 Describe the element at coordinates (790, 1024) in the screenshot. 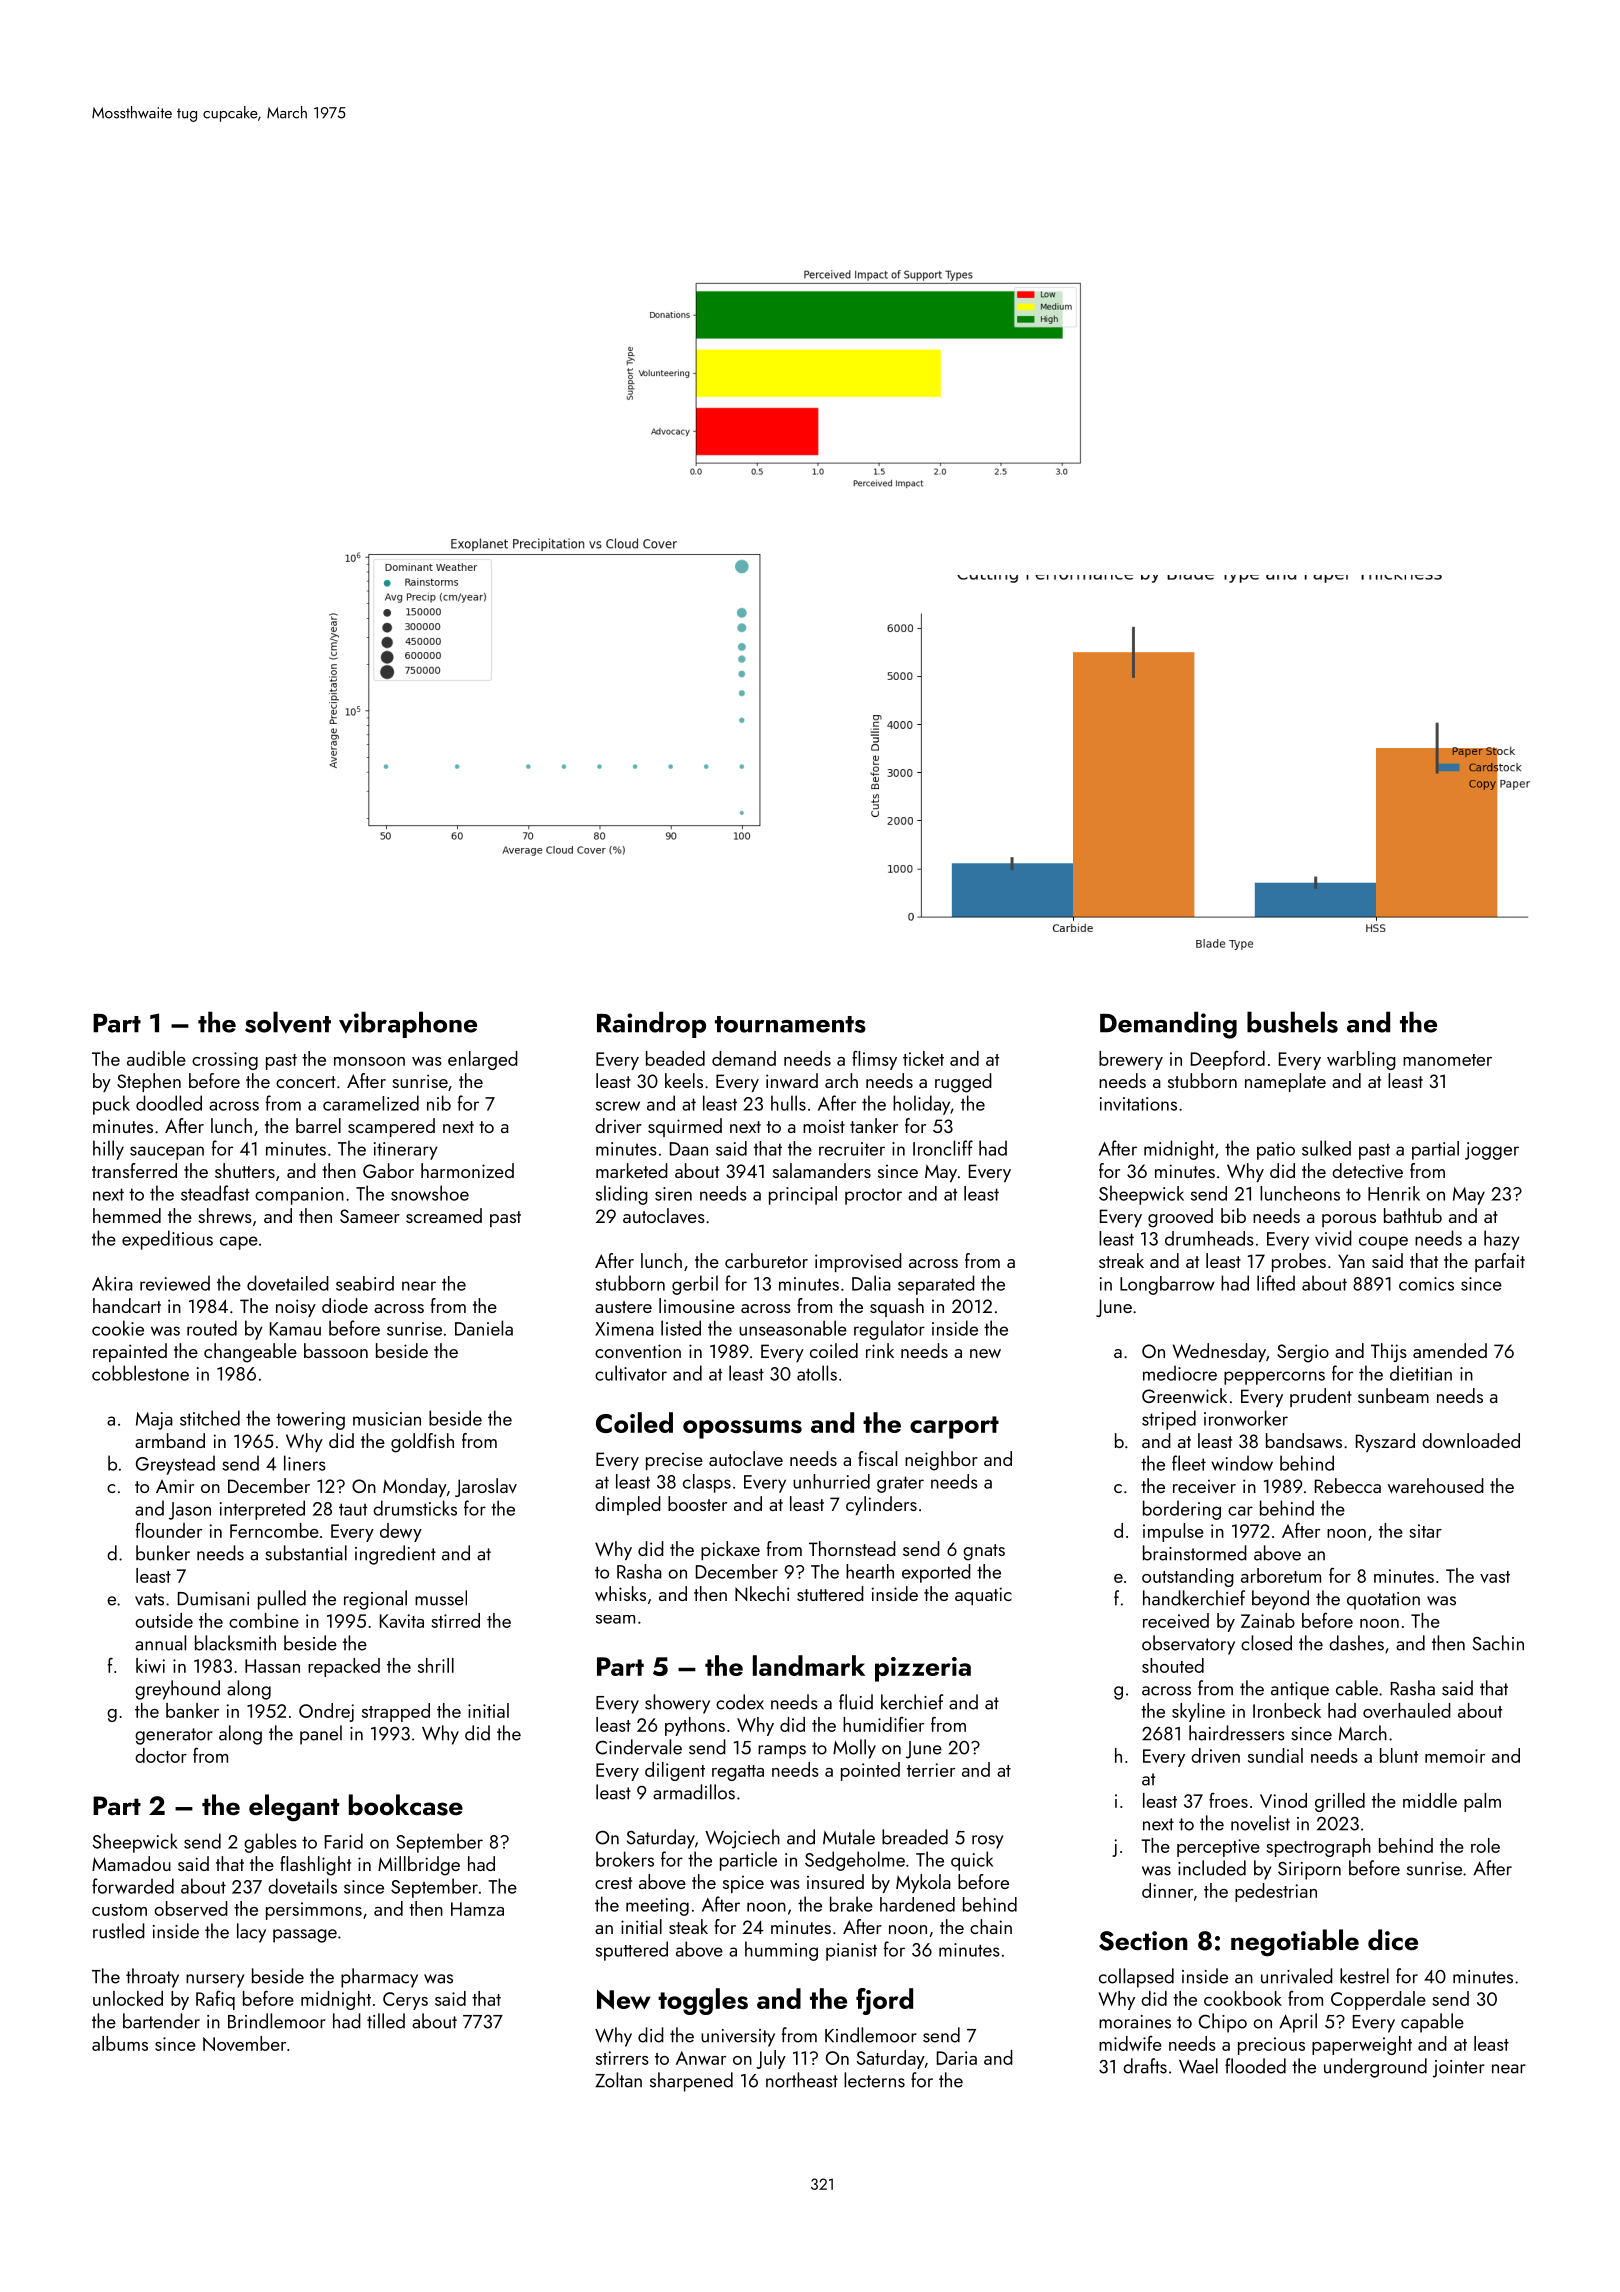

I see `tournaments` at that location.
